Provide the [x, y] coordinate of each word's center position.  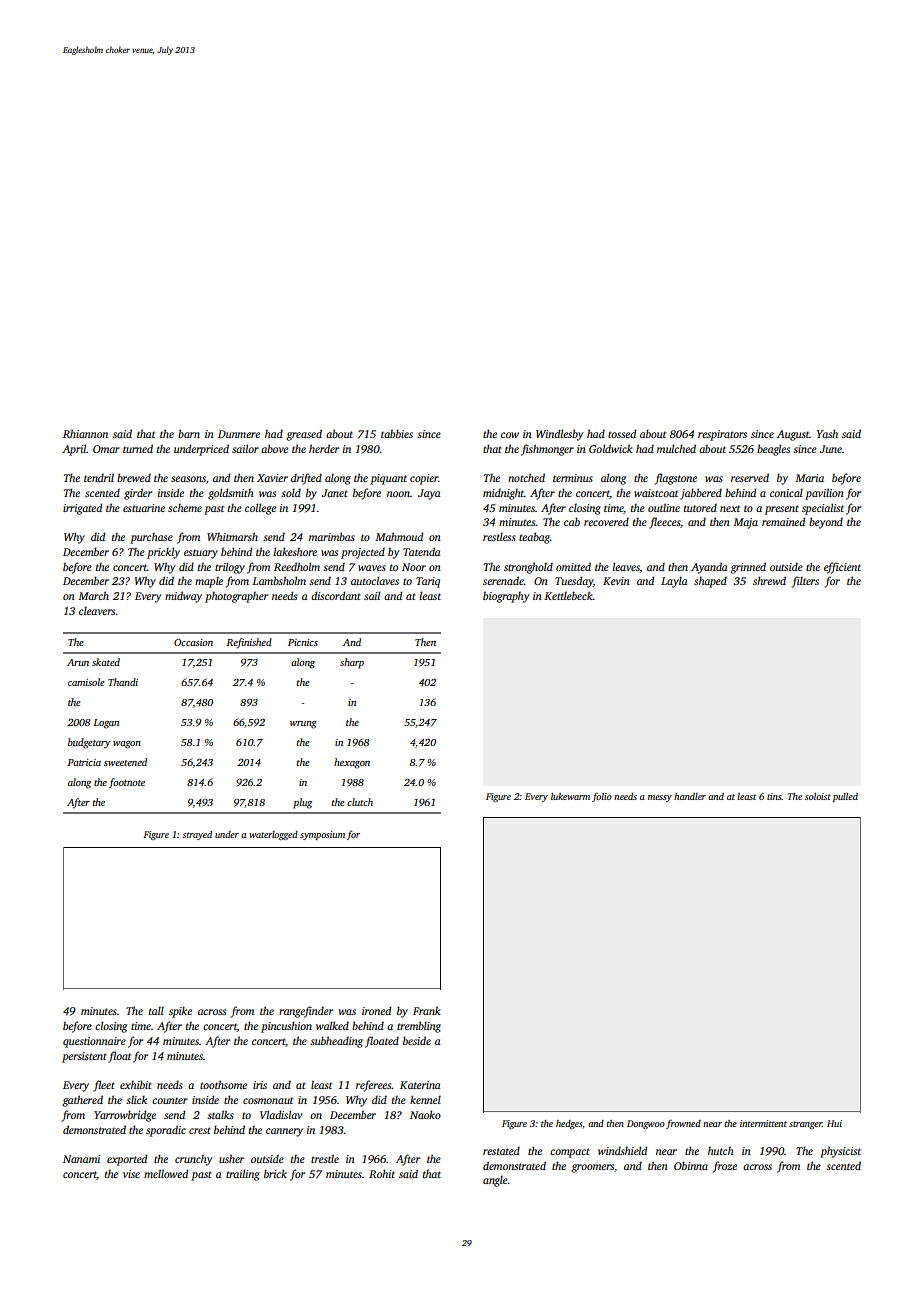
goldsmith [231, 494]
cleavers [97, 610]
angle [495, 1181]
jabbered [701, 494]
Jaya [429, 494]
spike [180, 1012]
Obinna [691, 1165]
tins [774, 796]
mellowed [166, 1173]
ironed [376, 1010]
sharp [352, 663]
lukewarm [570, 796]
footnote [127, 783]
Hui [834, 1123]
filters [805, 582]
